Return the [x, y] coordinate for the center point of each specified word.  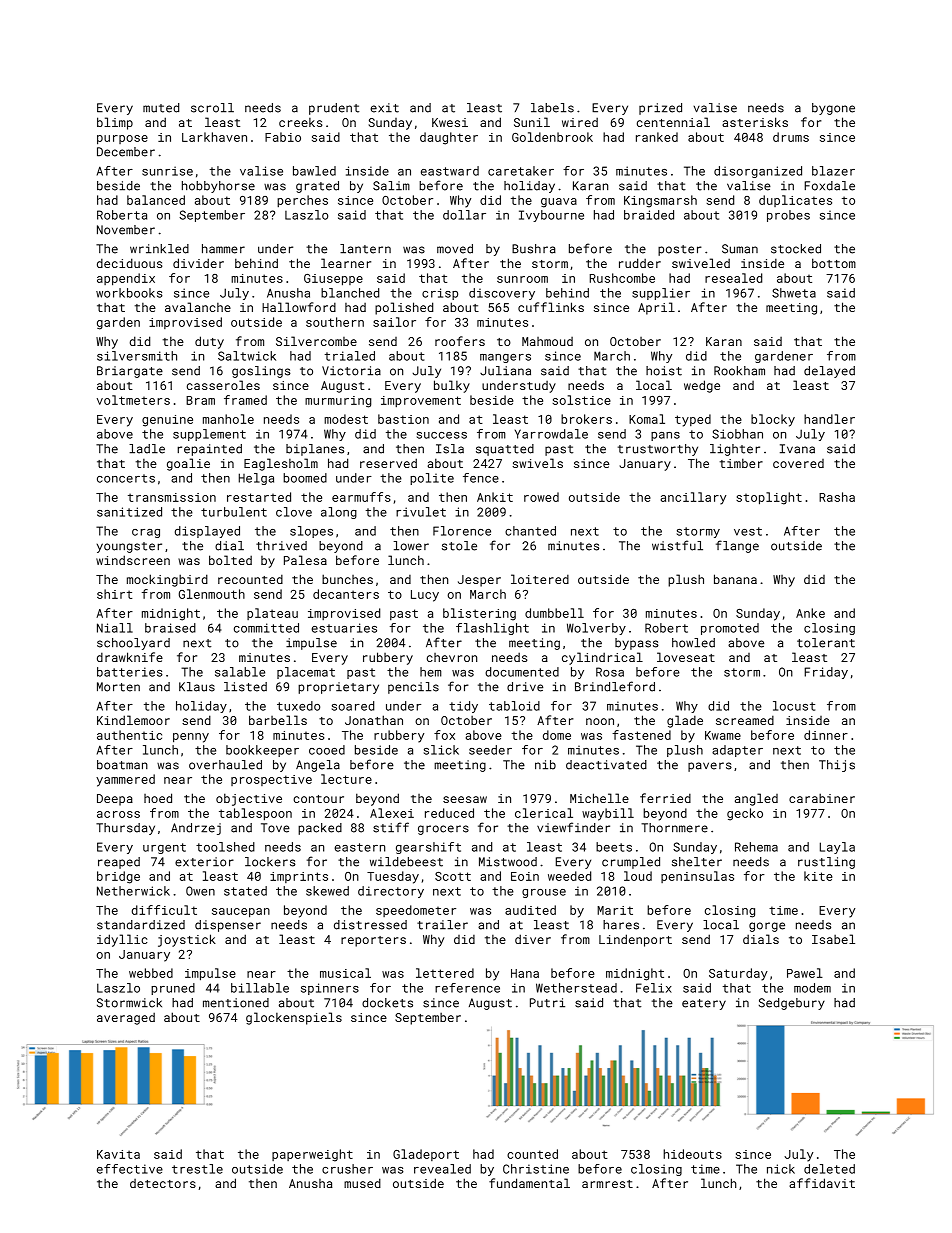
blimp [115, 123]
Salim [391, 186]
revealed [442, 1169]
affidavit [822, 1183]
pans [665, 436]
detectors [163, 1183]
